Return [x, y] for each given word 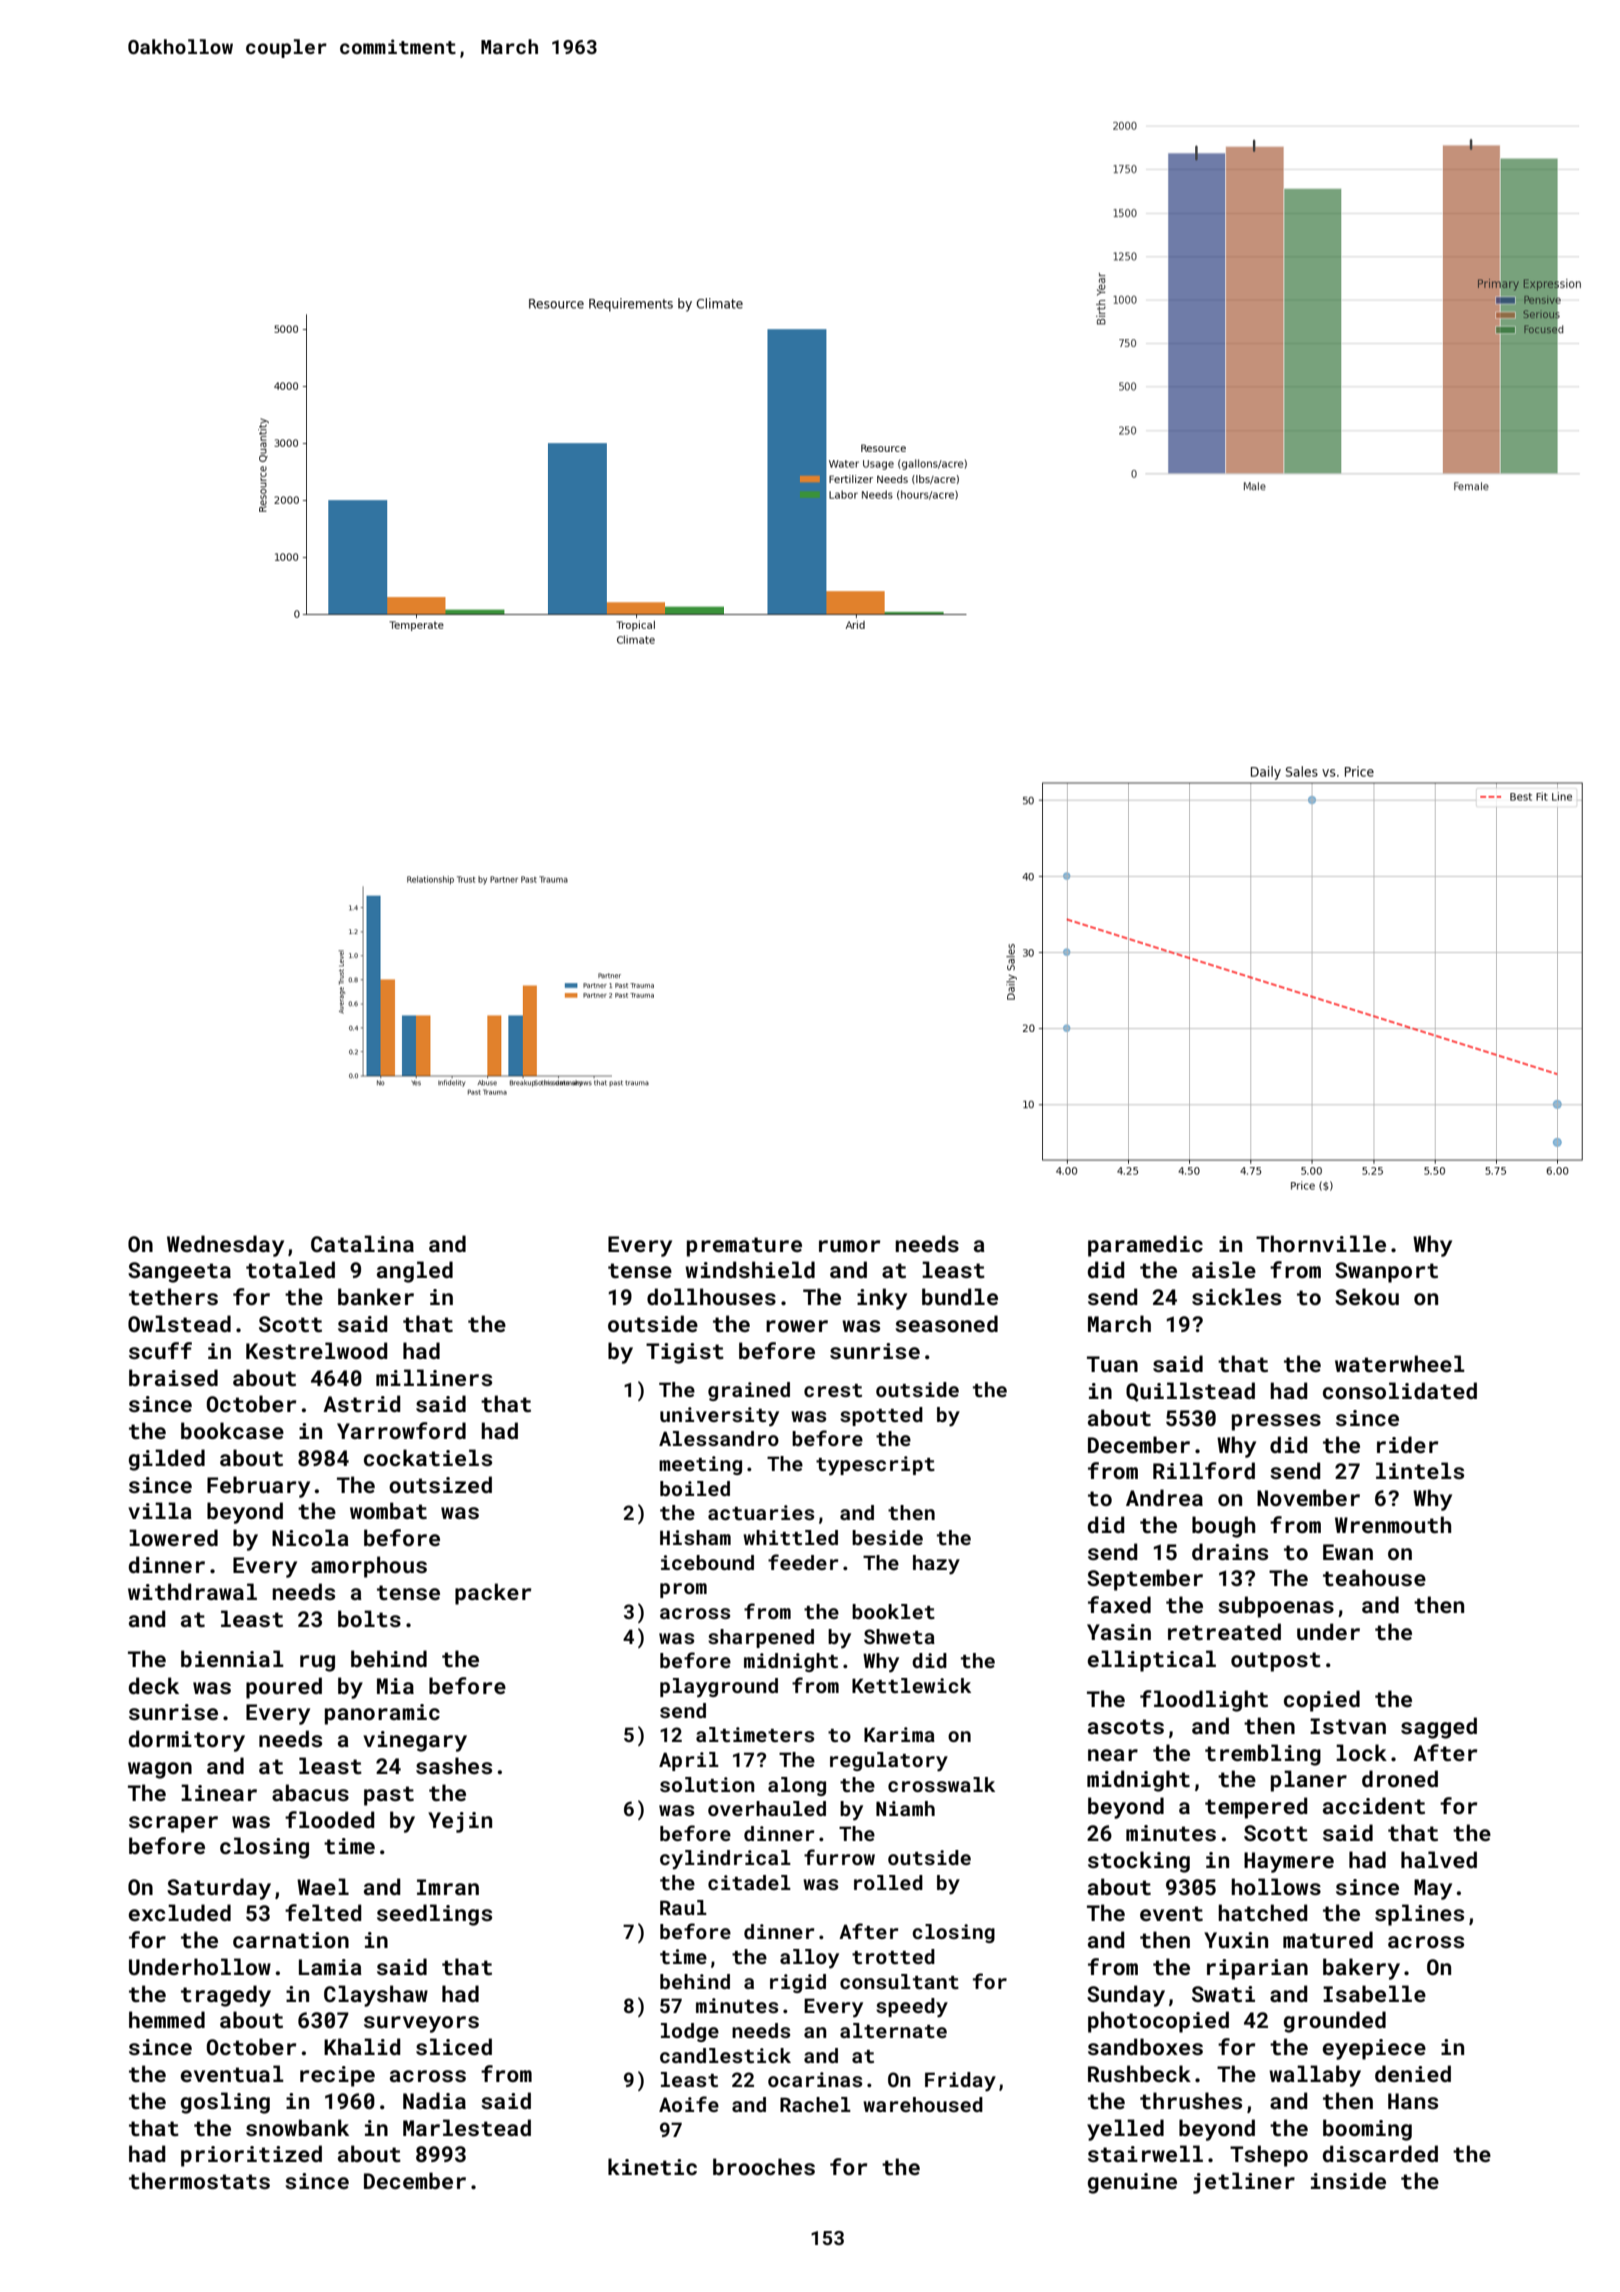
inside [1348, 2180]
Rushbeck [1139, 2073]
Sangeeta [179, 1272]
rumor [849, 1246]
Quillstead [1190, 1392]
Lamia [330, 1967]
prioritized [251, 2156]
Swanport [1386, 1272]
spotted [881, 1416]
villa [160, 1510]
